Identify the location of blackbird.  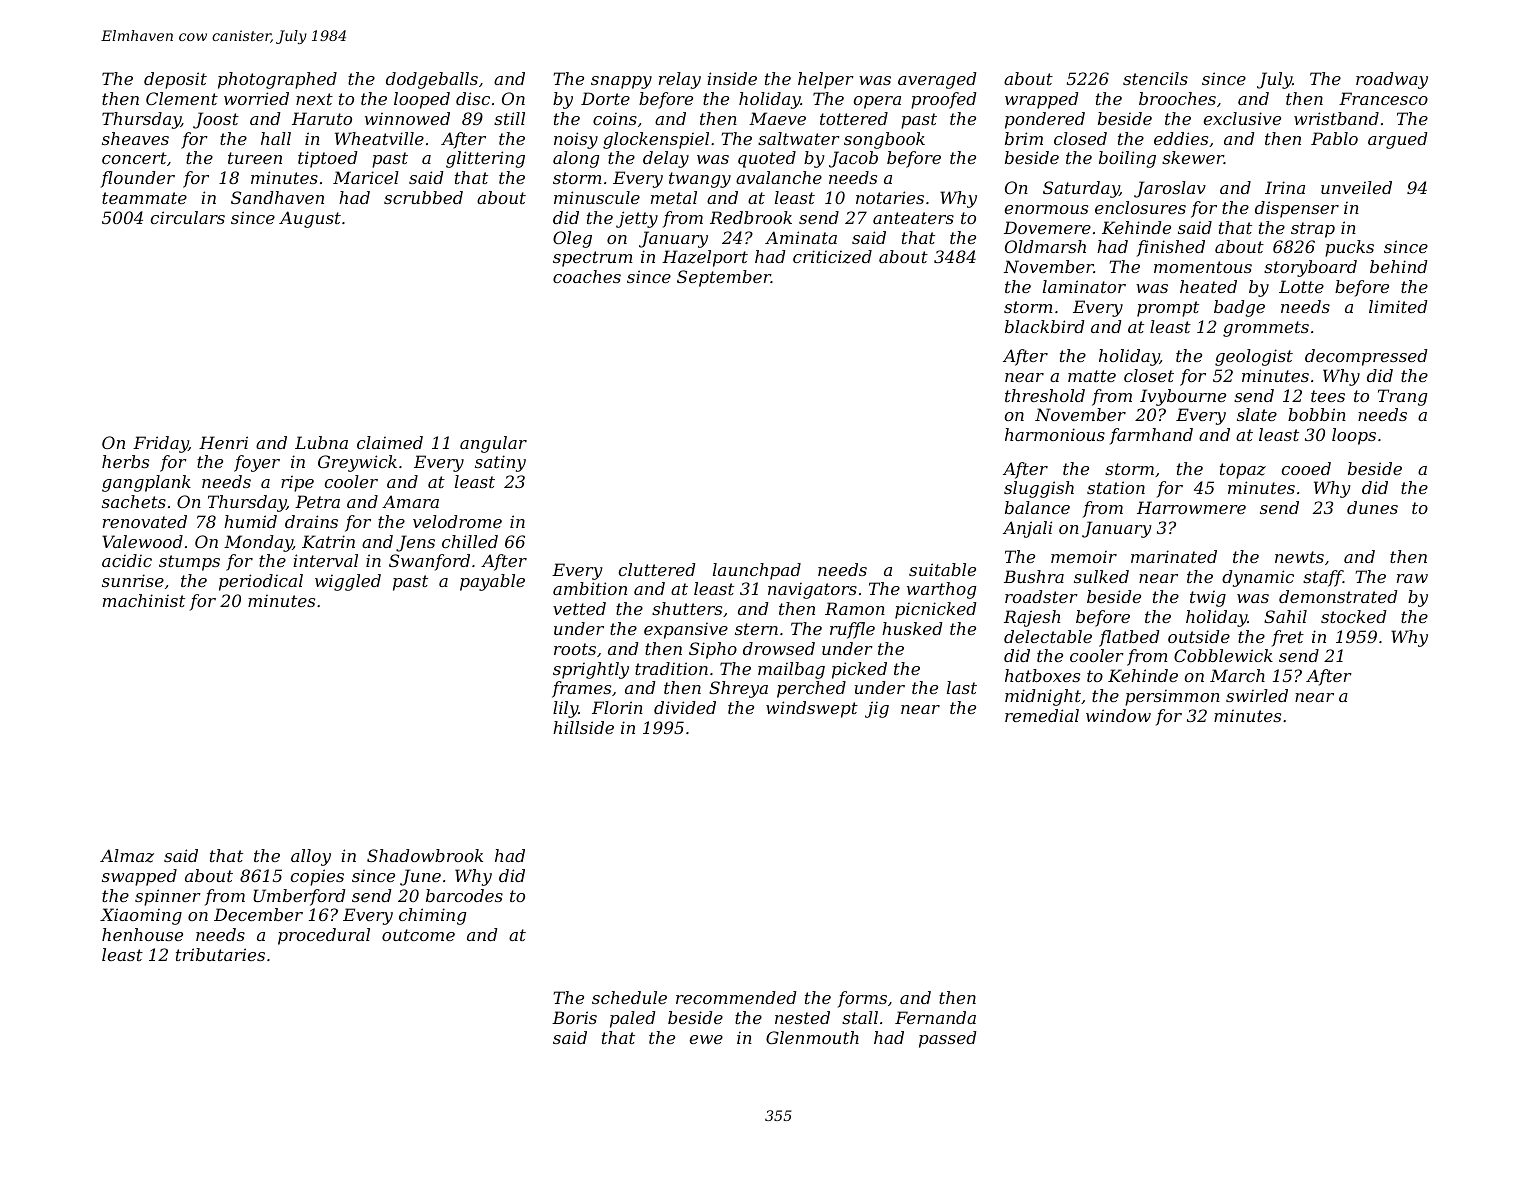
(1045, 326).
